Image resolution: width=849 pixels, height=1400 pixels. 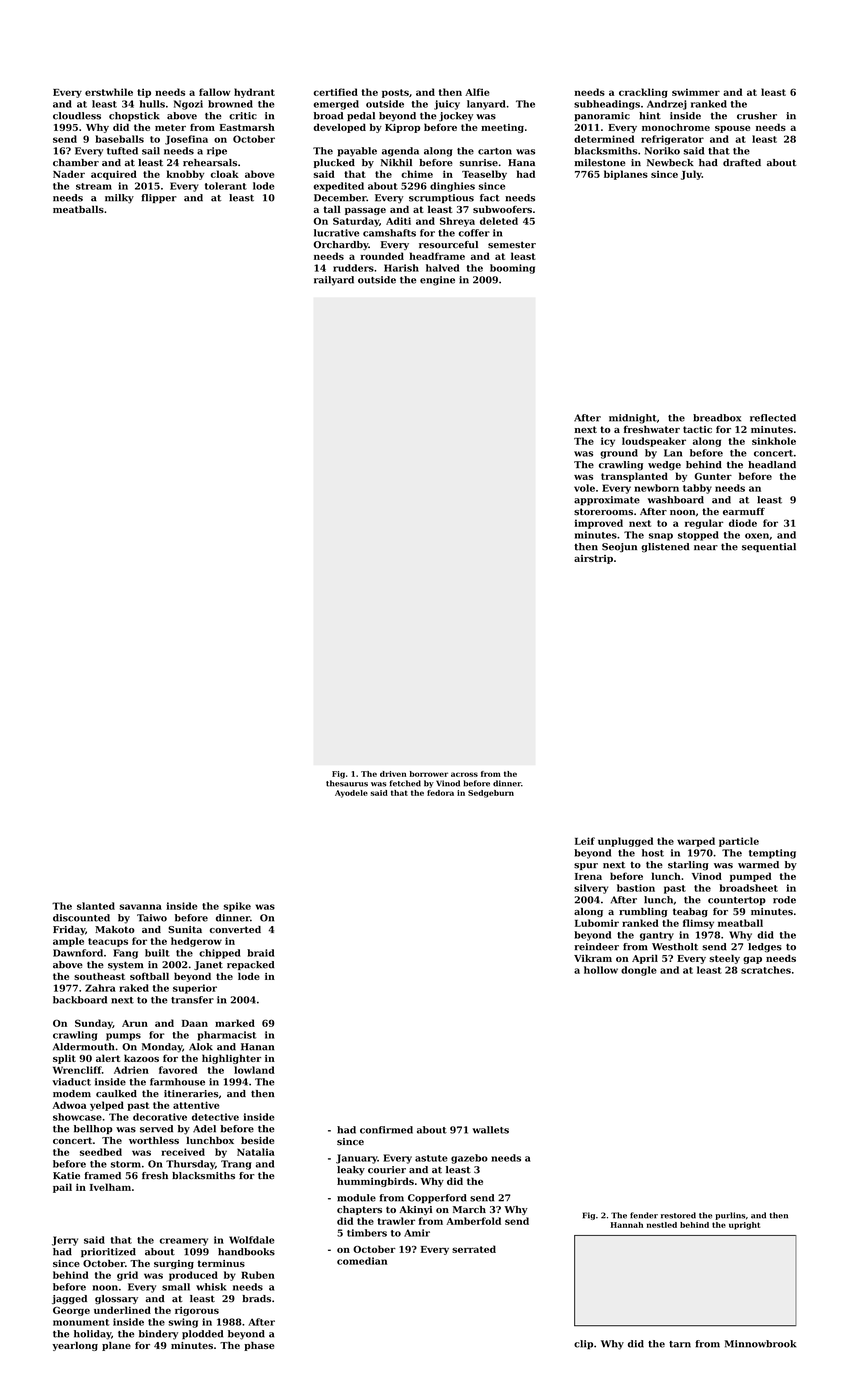 I want to click on ledges, so click(x=765, y=948).
